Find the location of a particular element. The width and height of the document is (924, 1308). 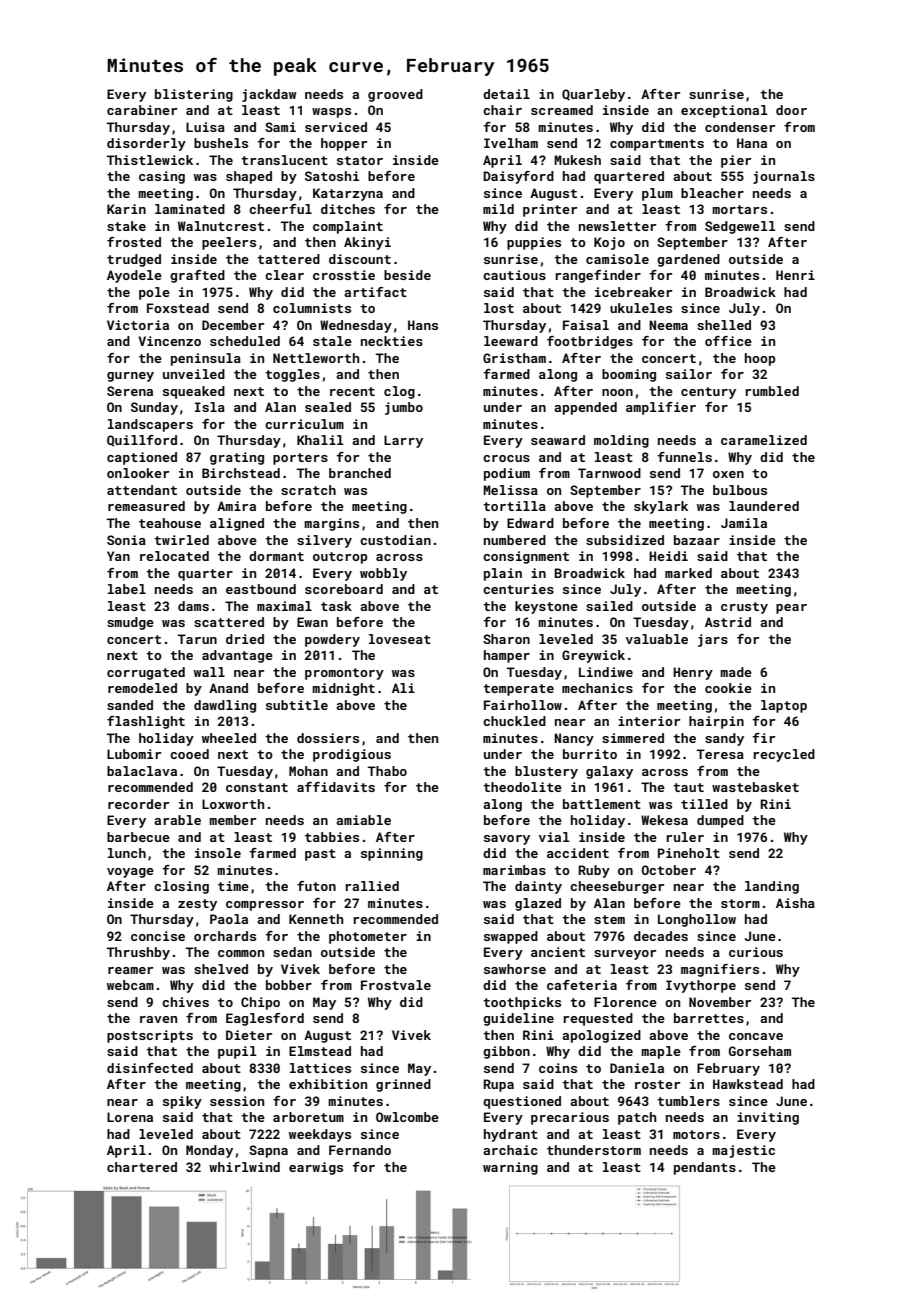

theodolite is located at coordinates (522, 787).
